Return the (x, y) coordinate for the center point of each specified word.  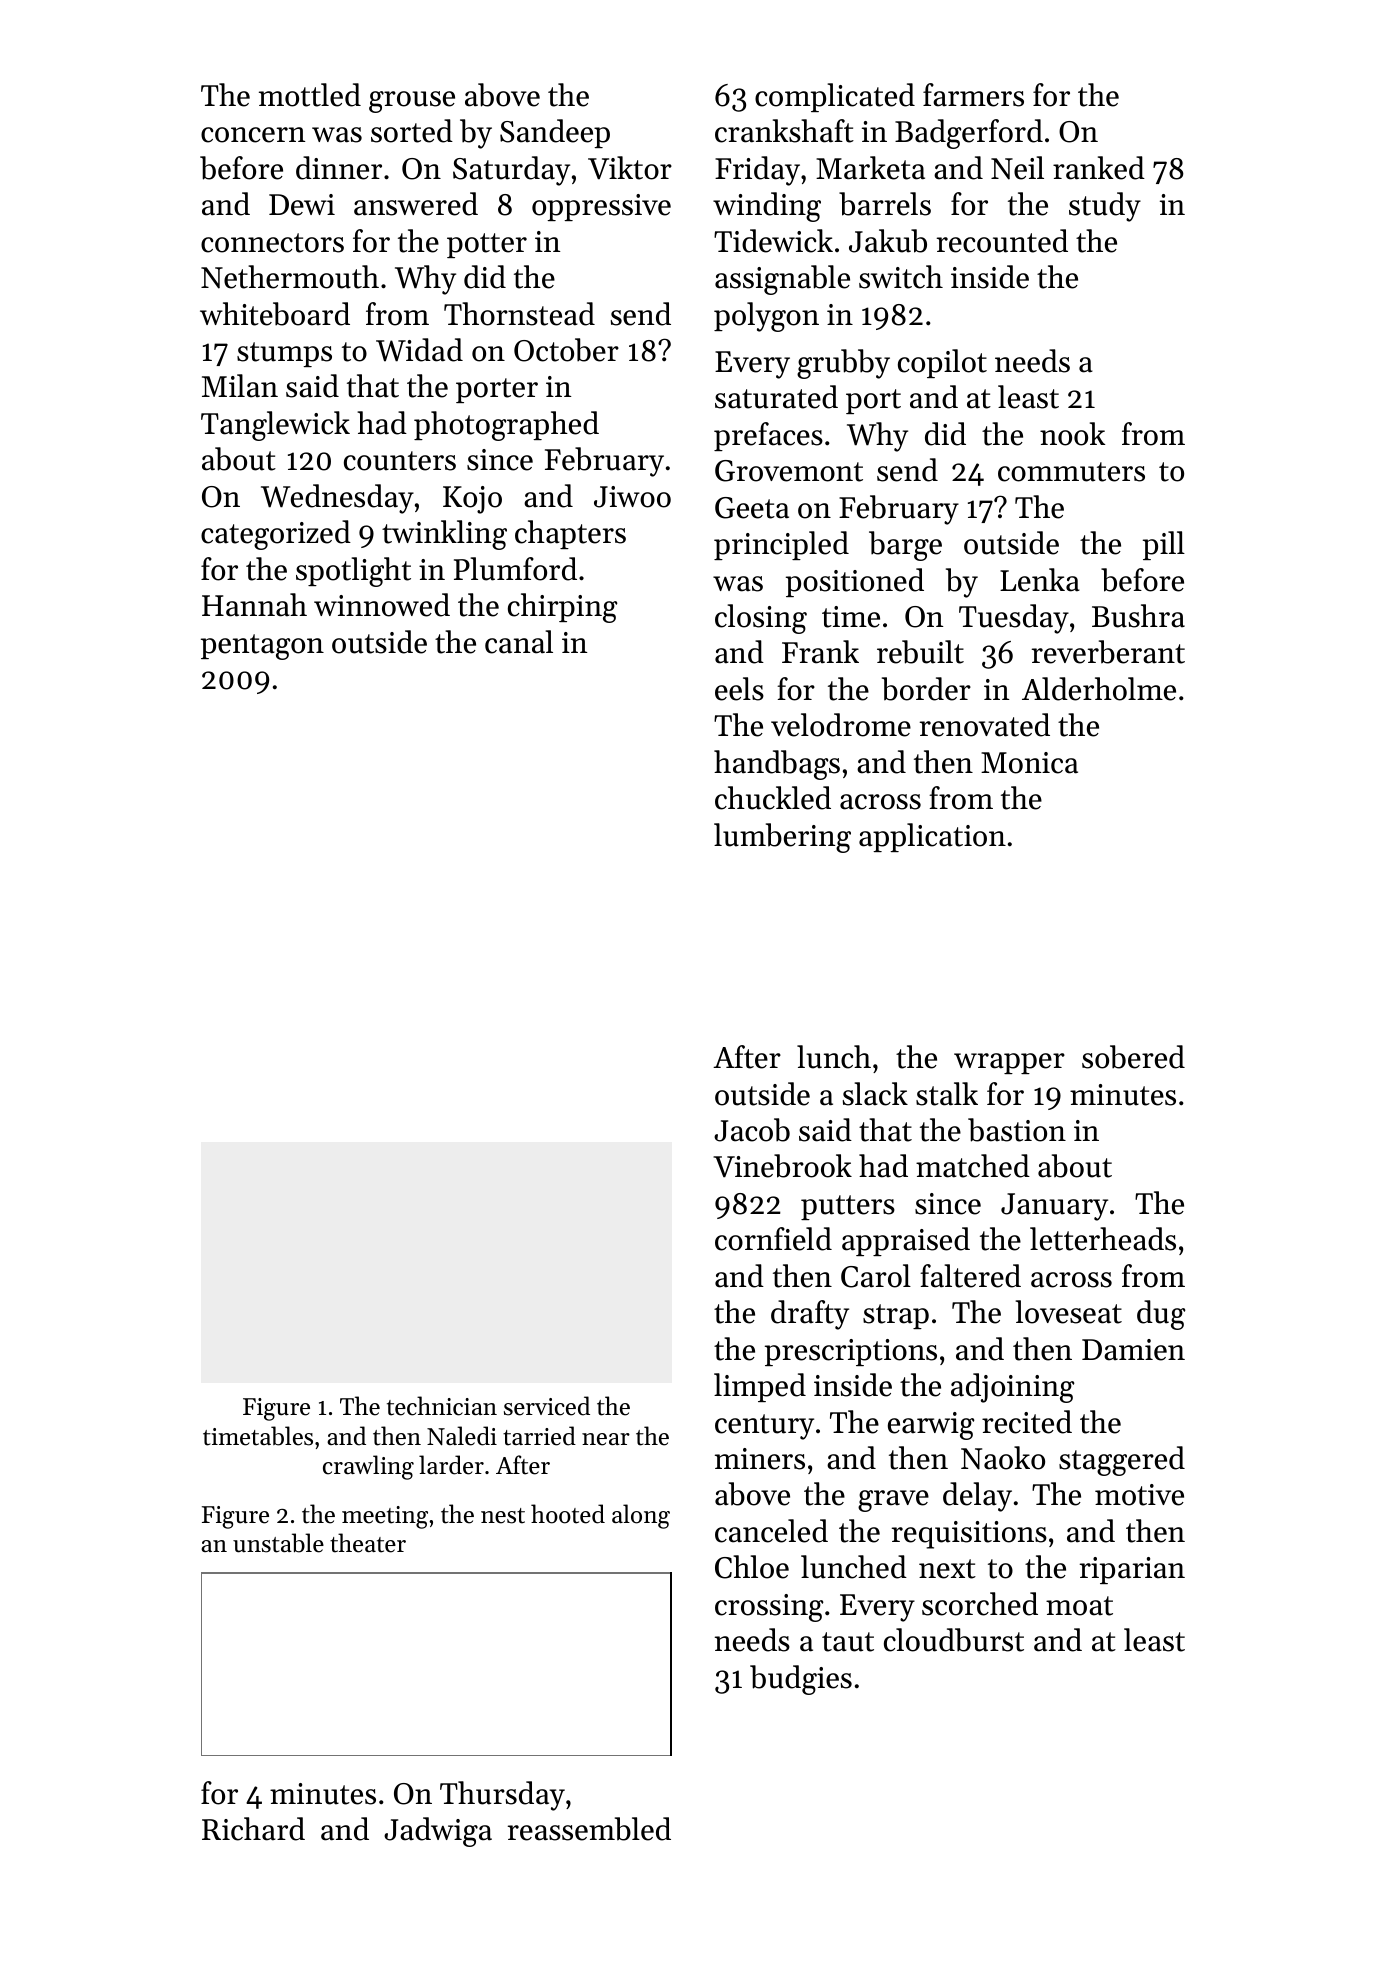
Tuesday (1014, 619)
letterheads (1103, 1239)
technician (442, 1406)
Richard (253, 1829)
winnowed (382, 605)
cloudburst (954, 1640)
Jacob (752, 1130)
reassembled (589, 1829)
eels (739, 689)
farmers (973, 95)
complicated (835, 97)
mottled (310, 95)
